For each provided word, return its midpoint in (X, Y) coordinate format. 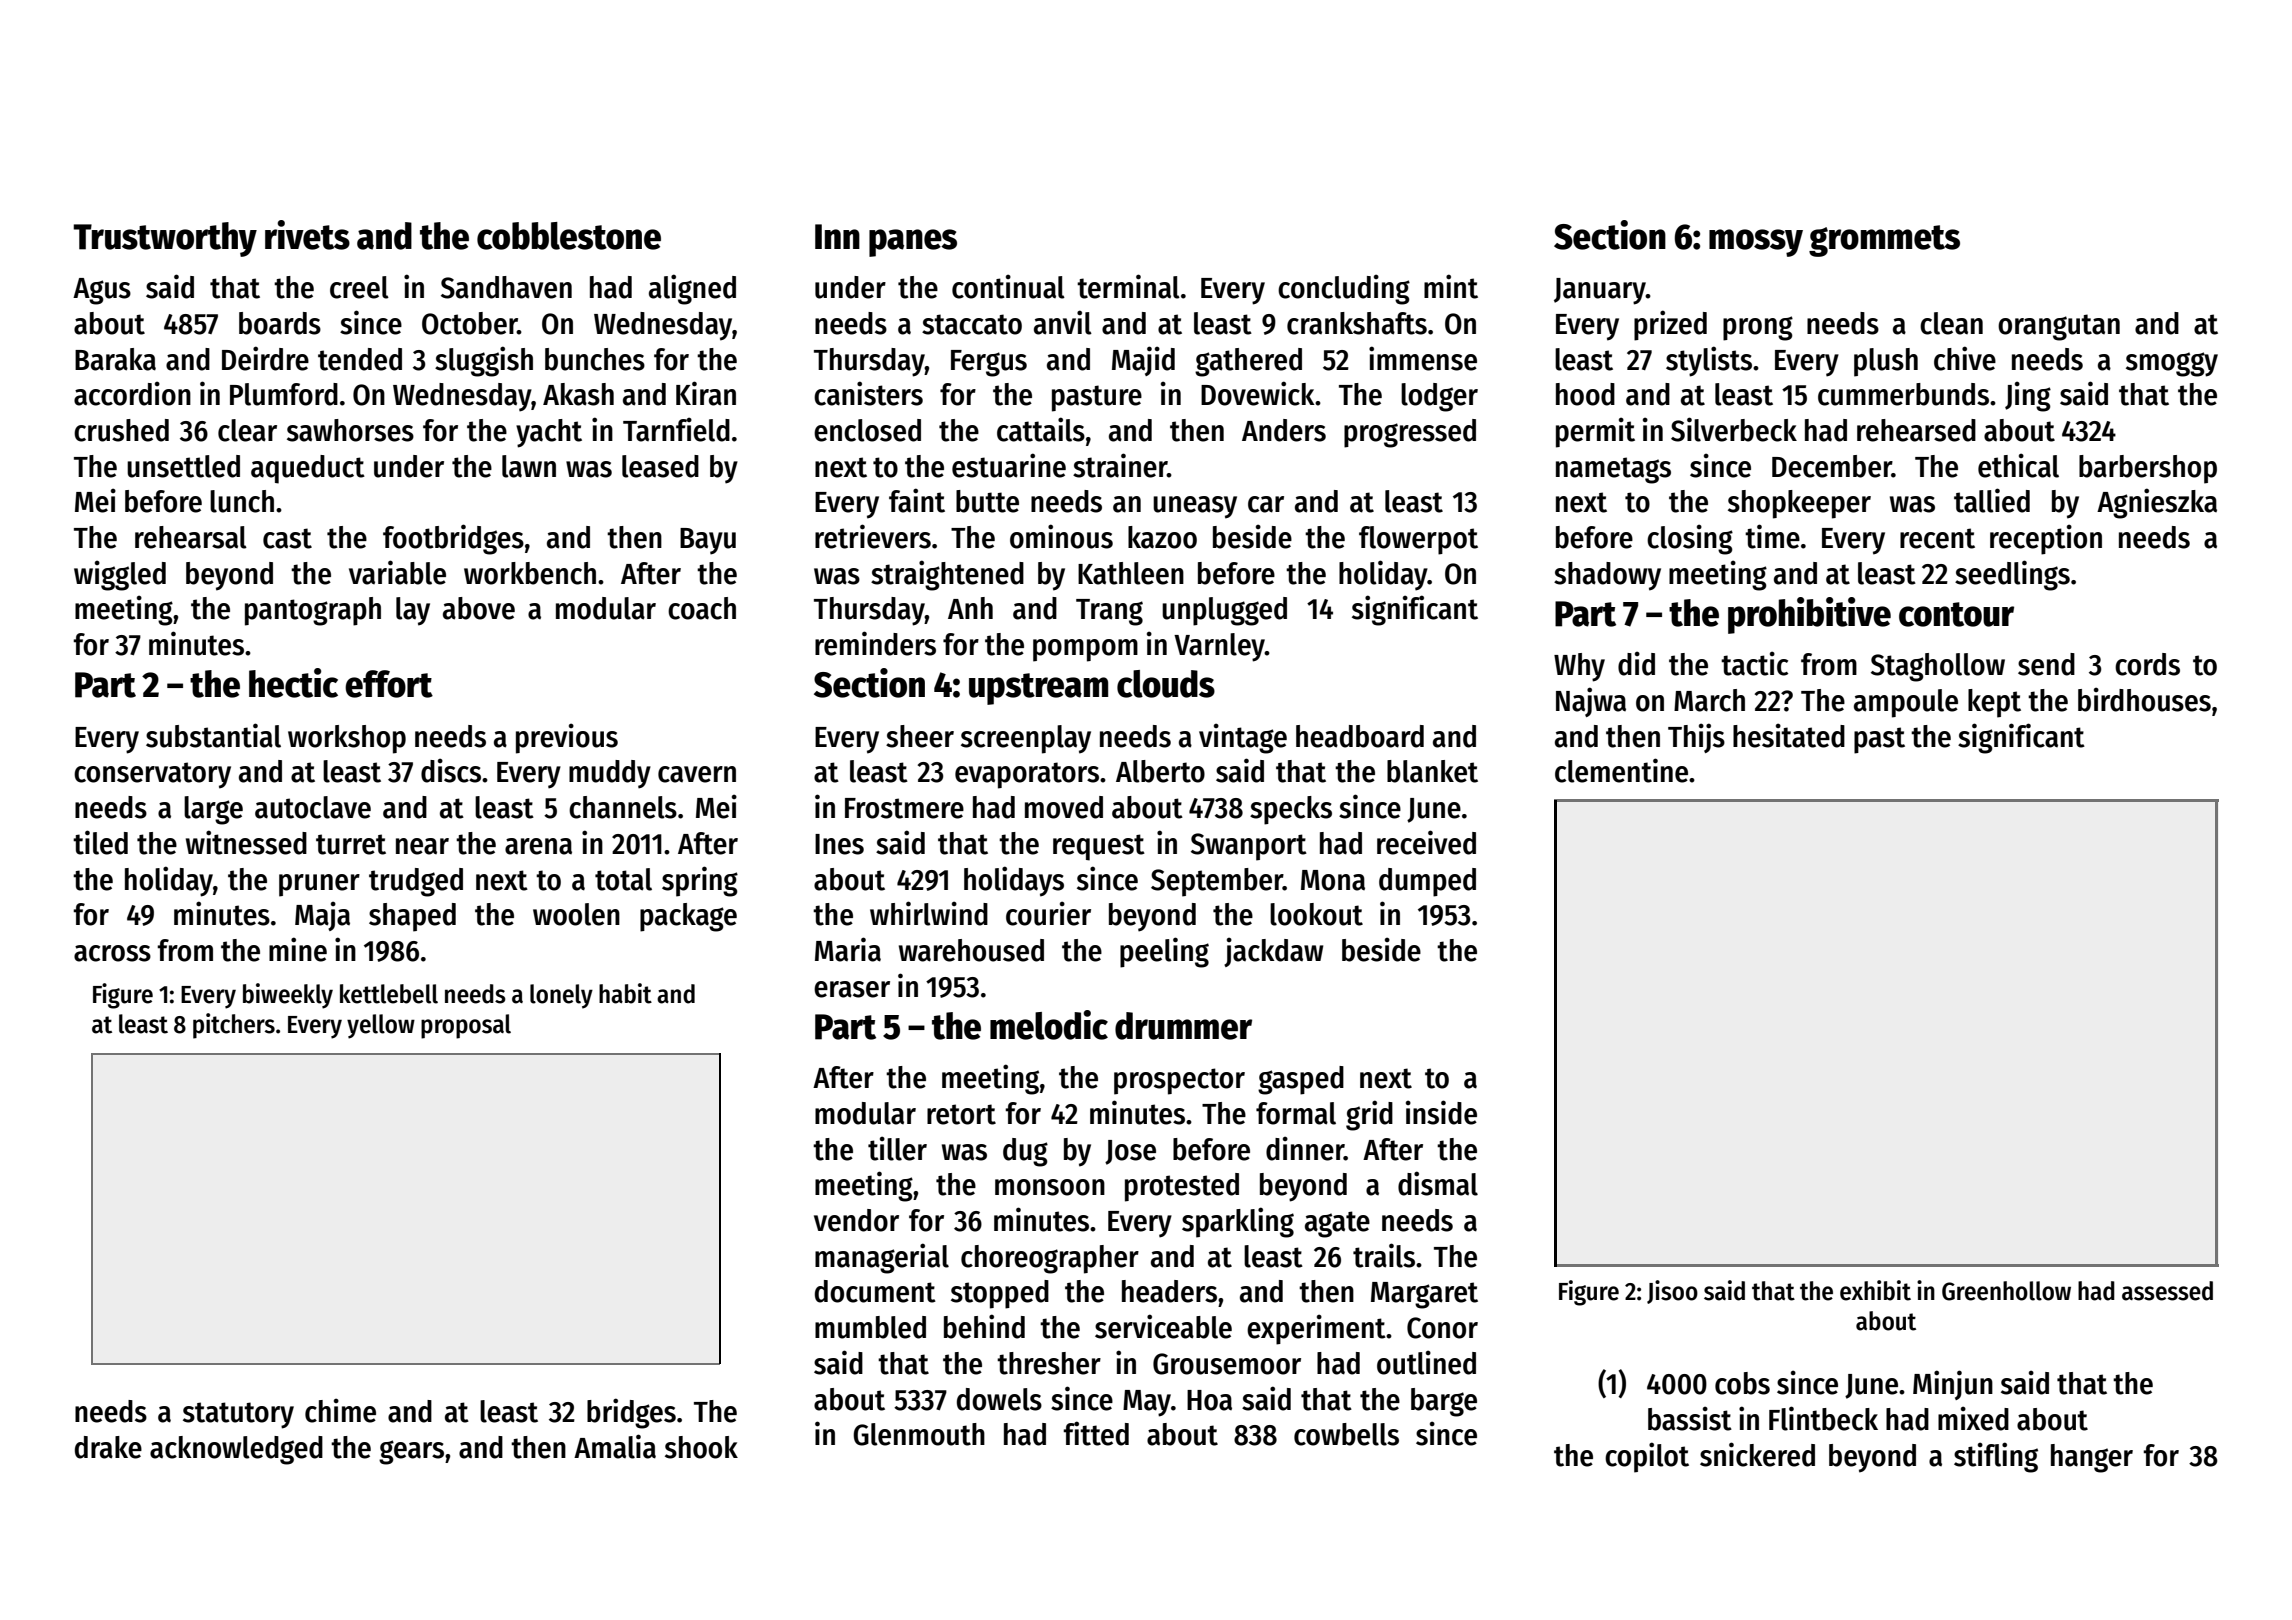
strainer (1120, 465)
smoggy (2172, 364)
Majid (1143, 361)
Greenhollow (2006, 1291)
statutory (238, 1415)
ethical (2018, 465)
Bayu (708, 541)
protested (1182, 1187)
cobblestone (569, 236)
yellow (381, 1026)
